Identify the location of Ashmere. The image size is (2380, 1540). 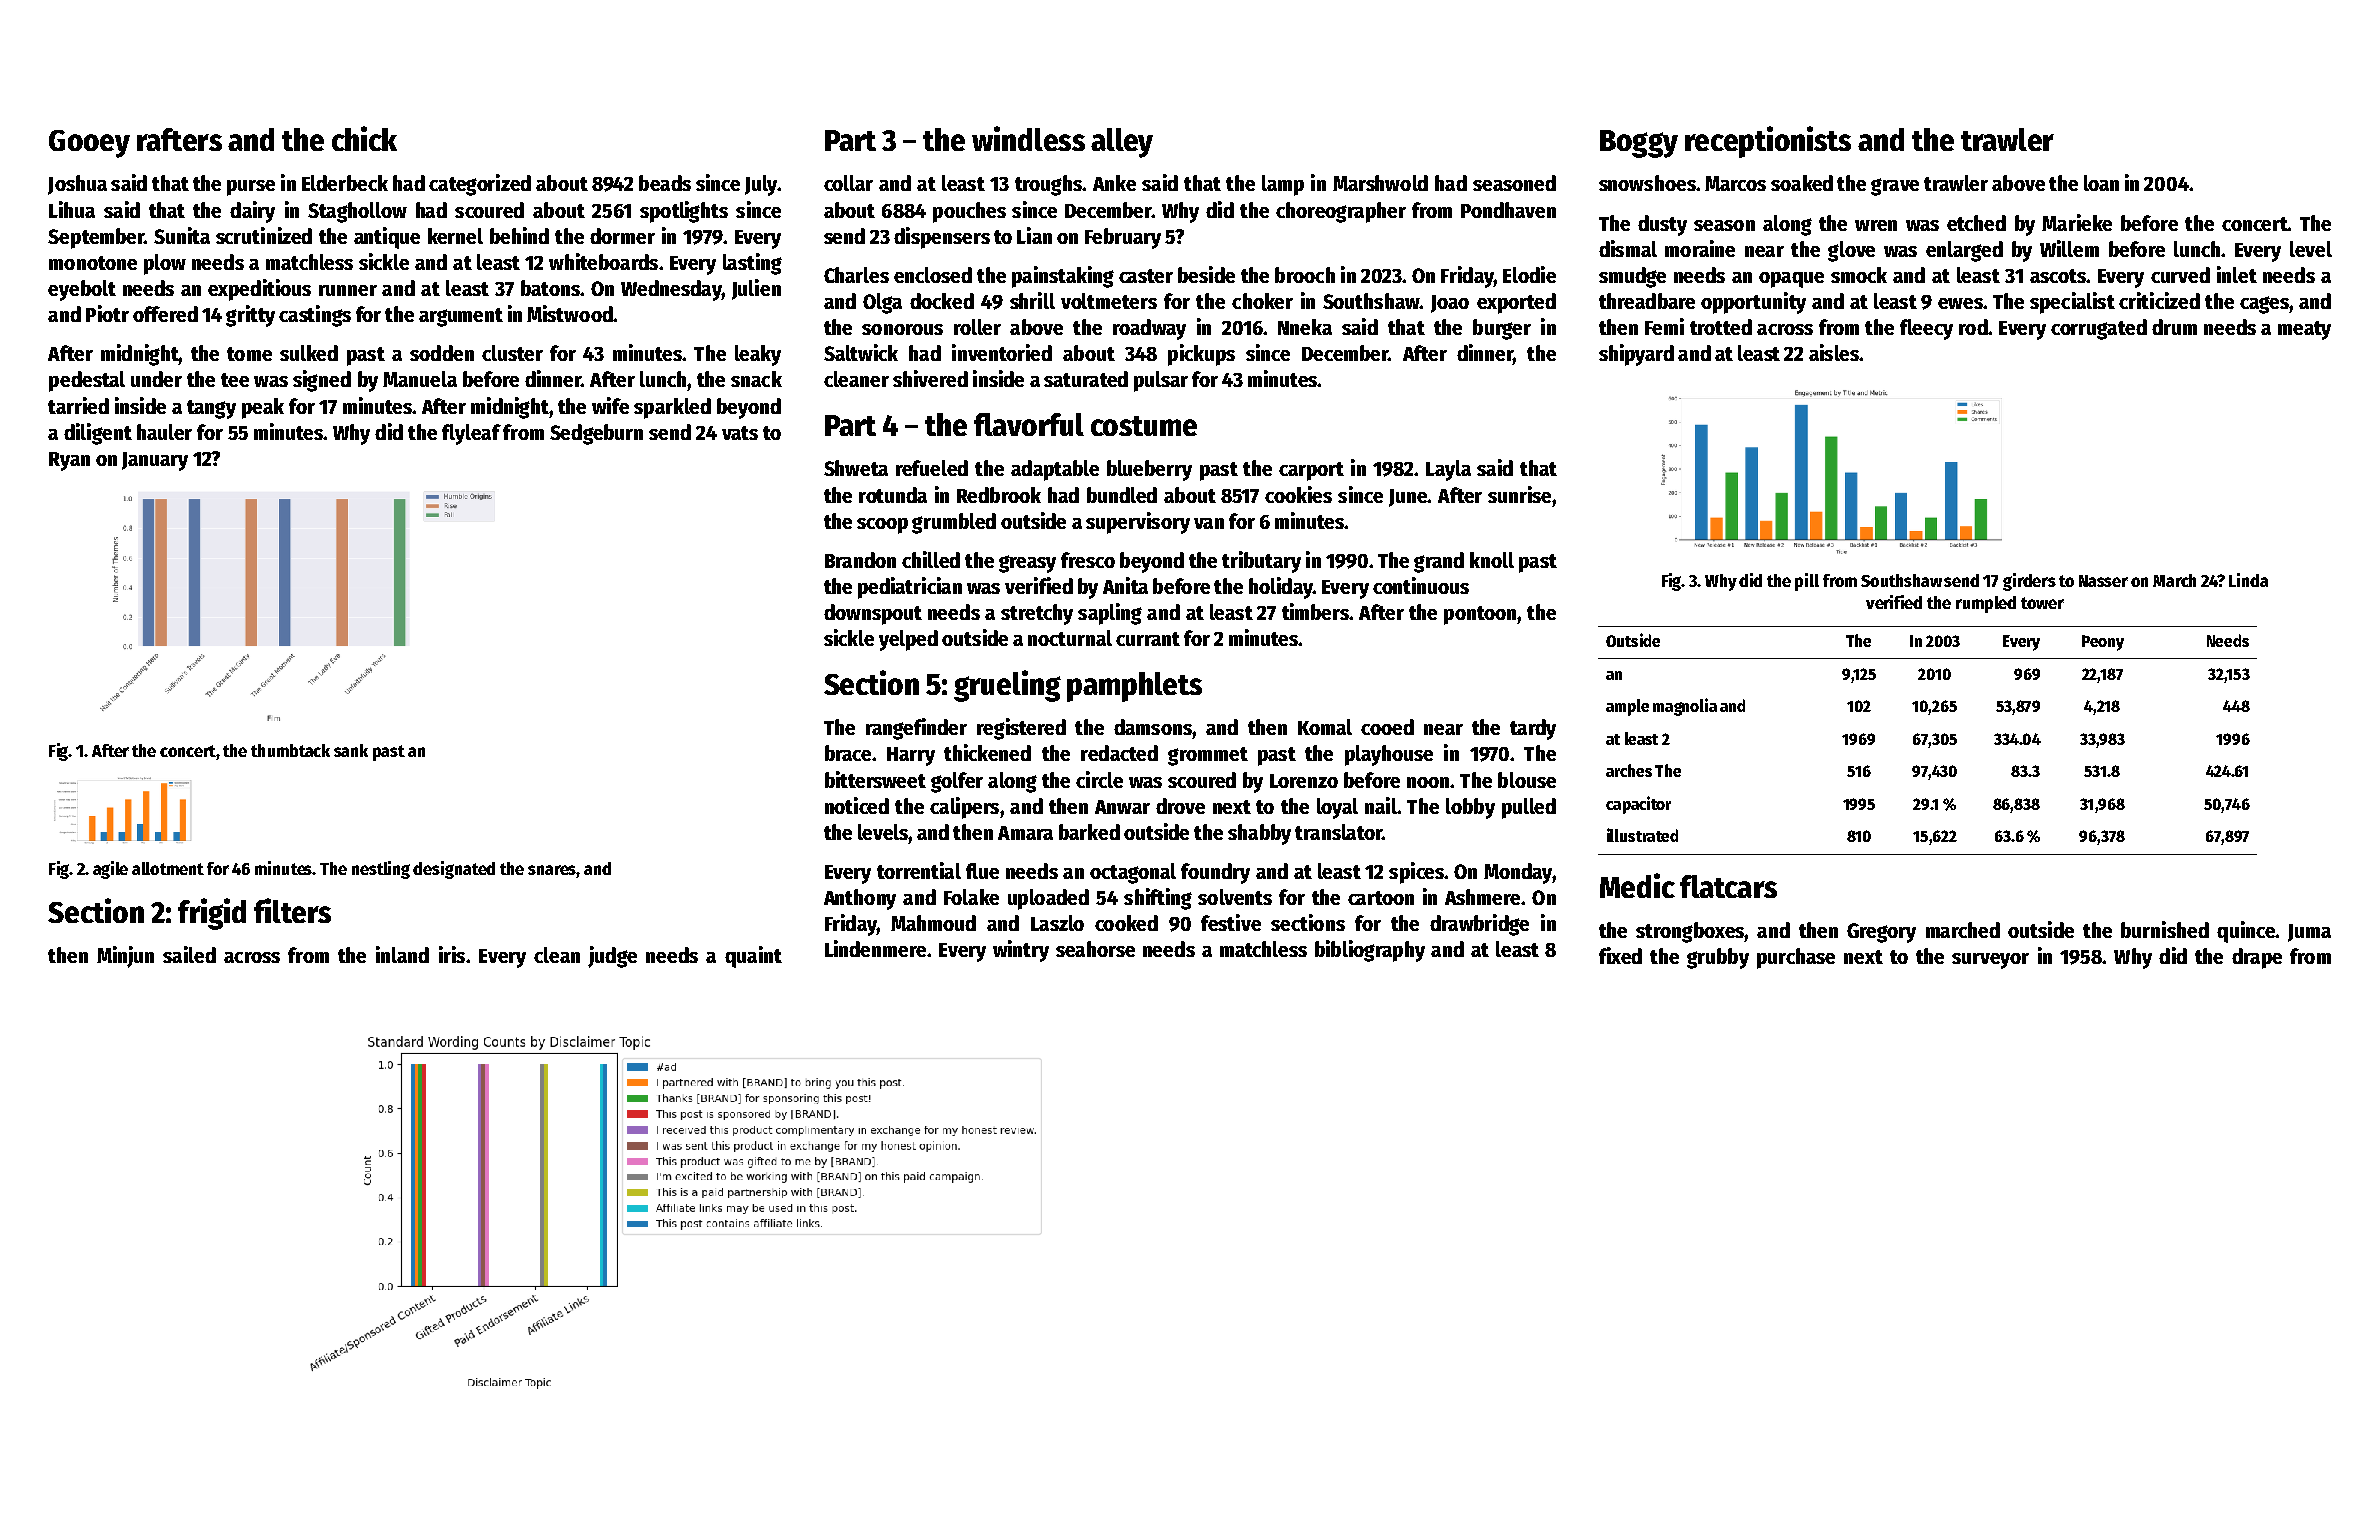
(1482, 897).
